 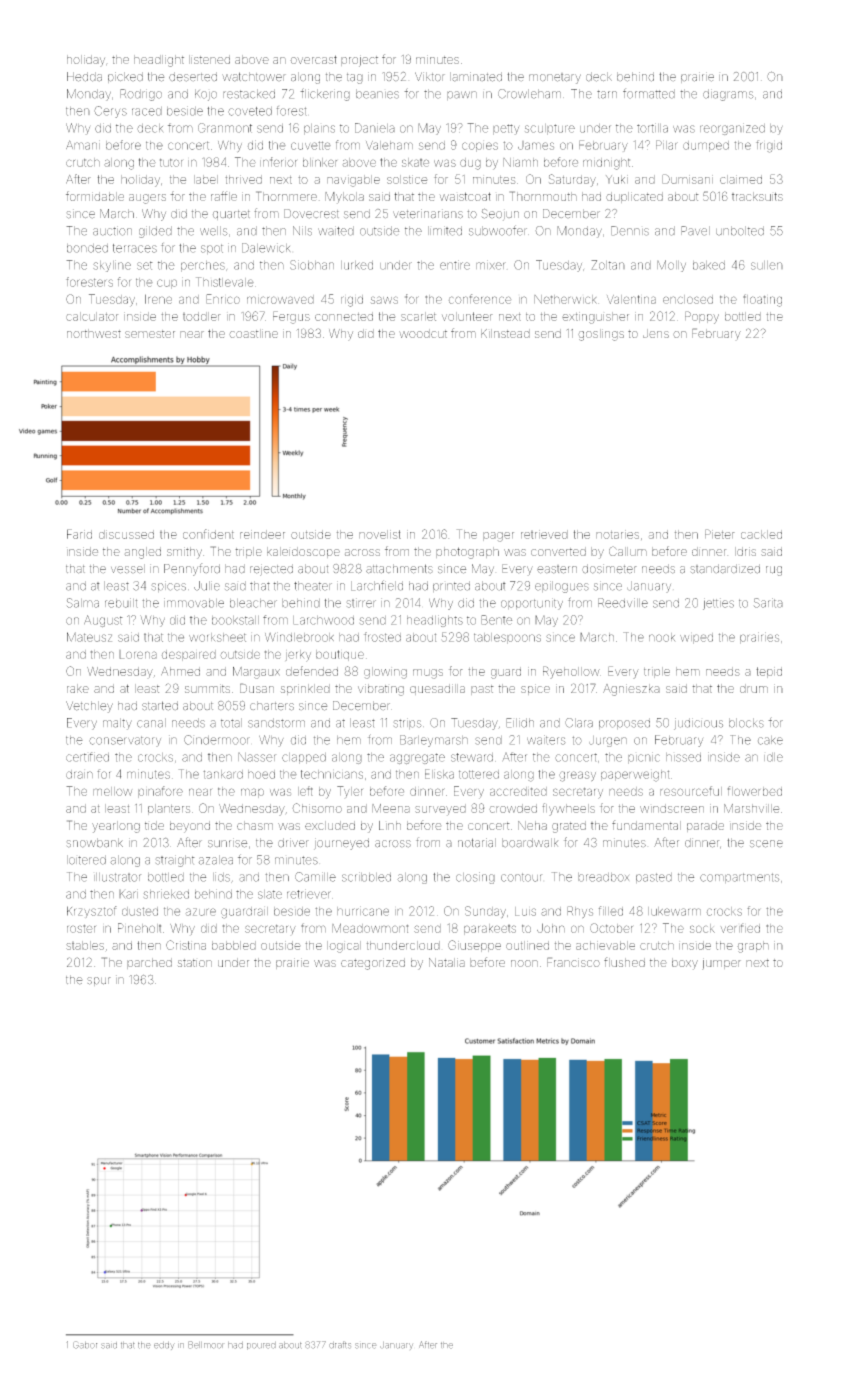 What do you see at coordinates (656, 333) in the document?
I see `Jens` at bounding box center [656, 333].
